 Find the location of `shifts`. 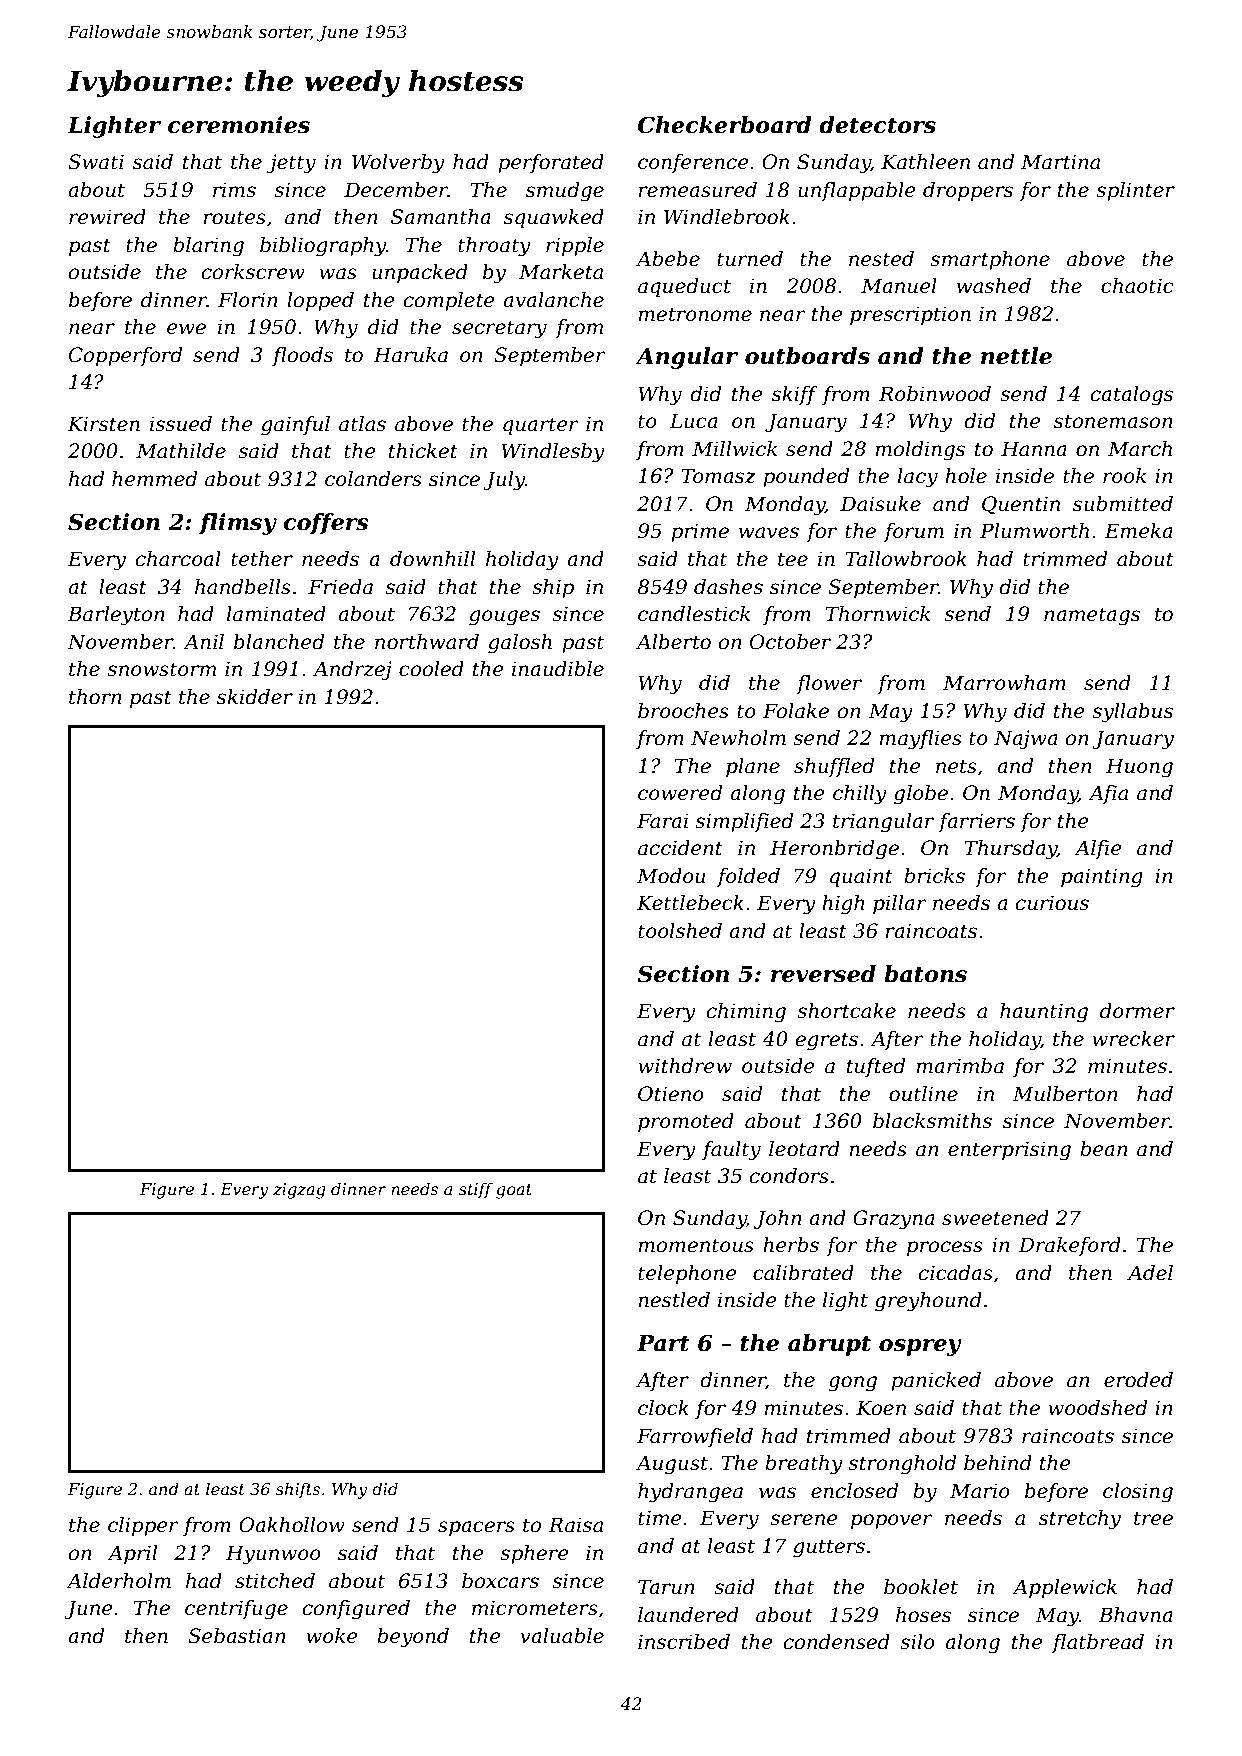

shifts is located at coordinates (298, 1490).
